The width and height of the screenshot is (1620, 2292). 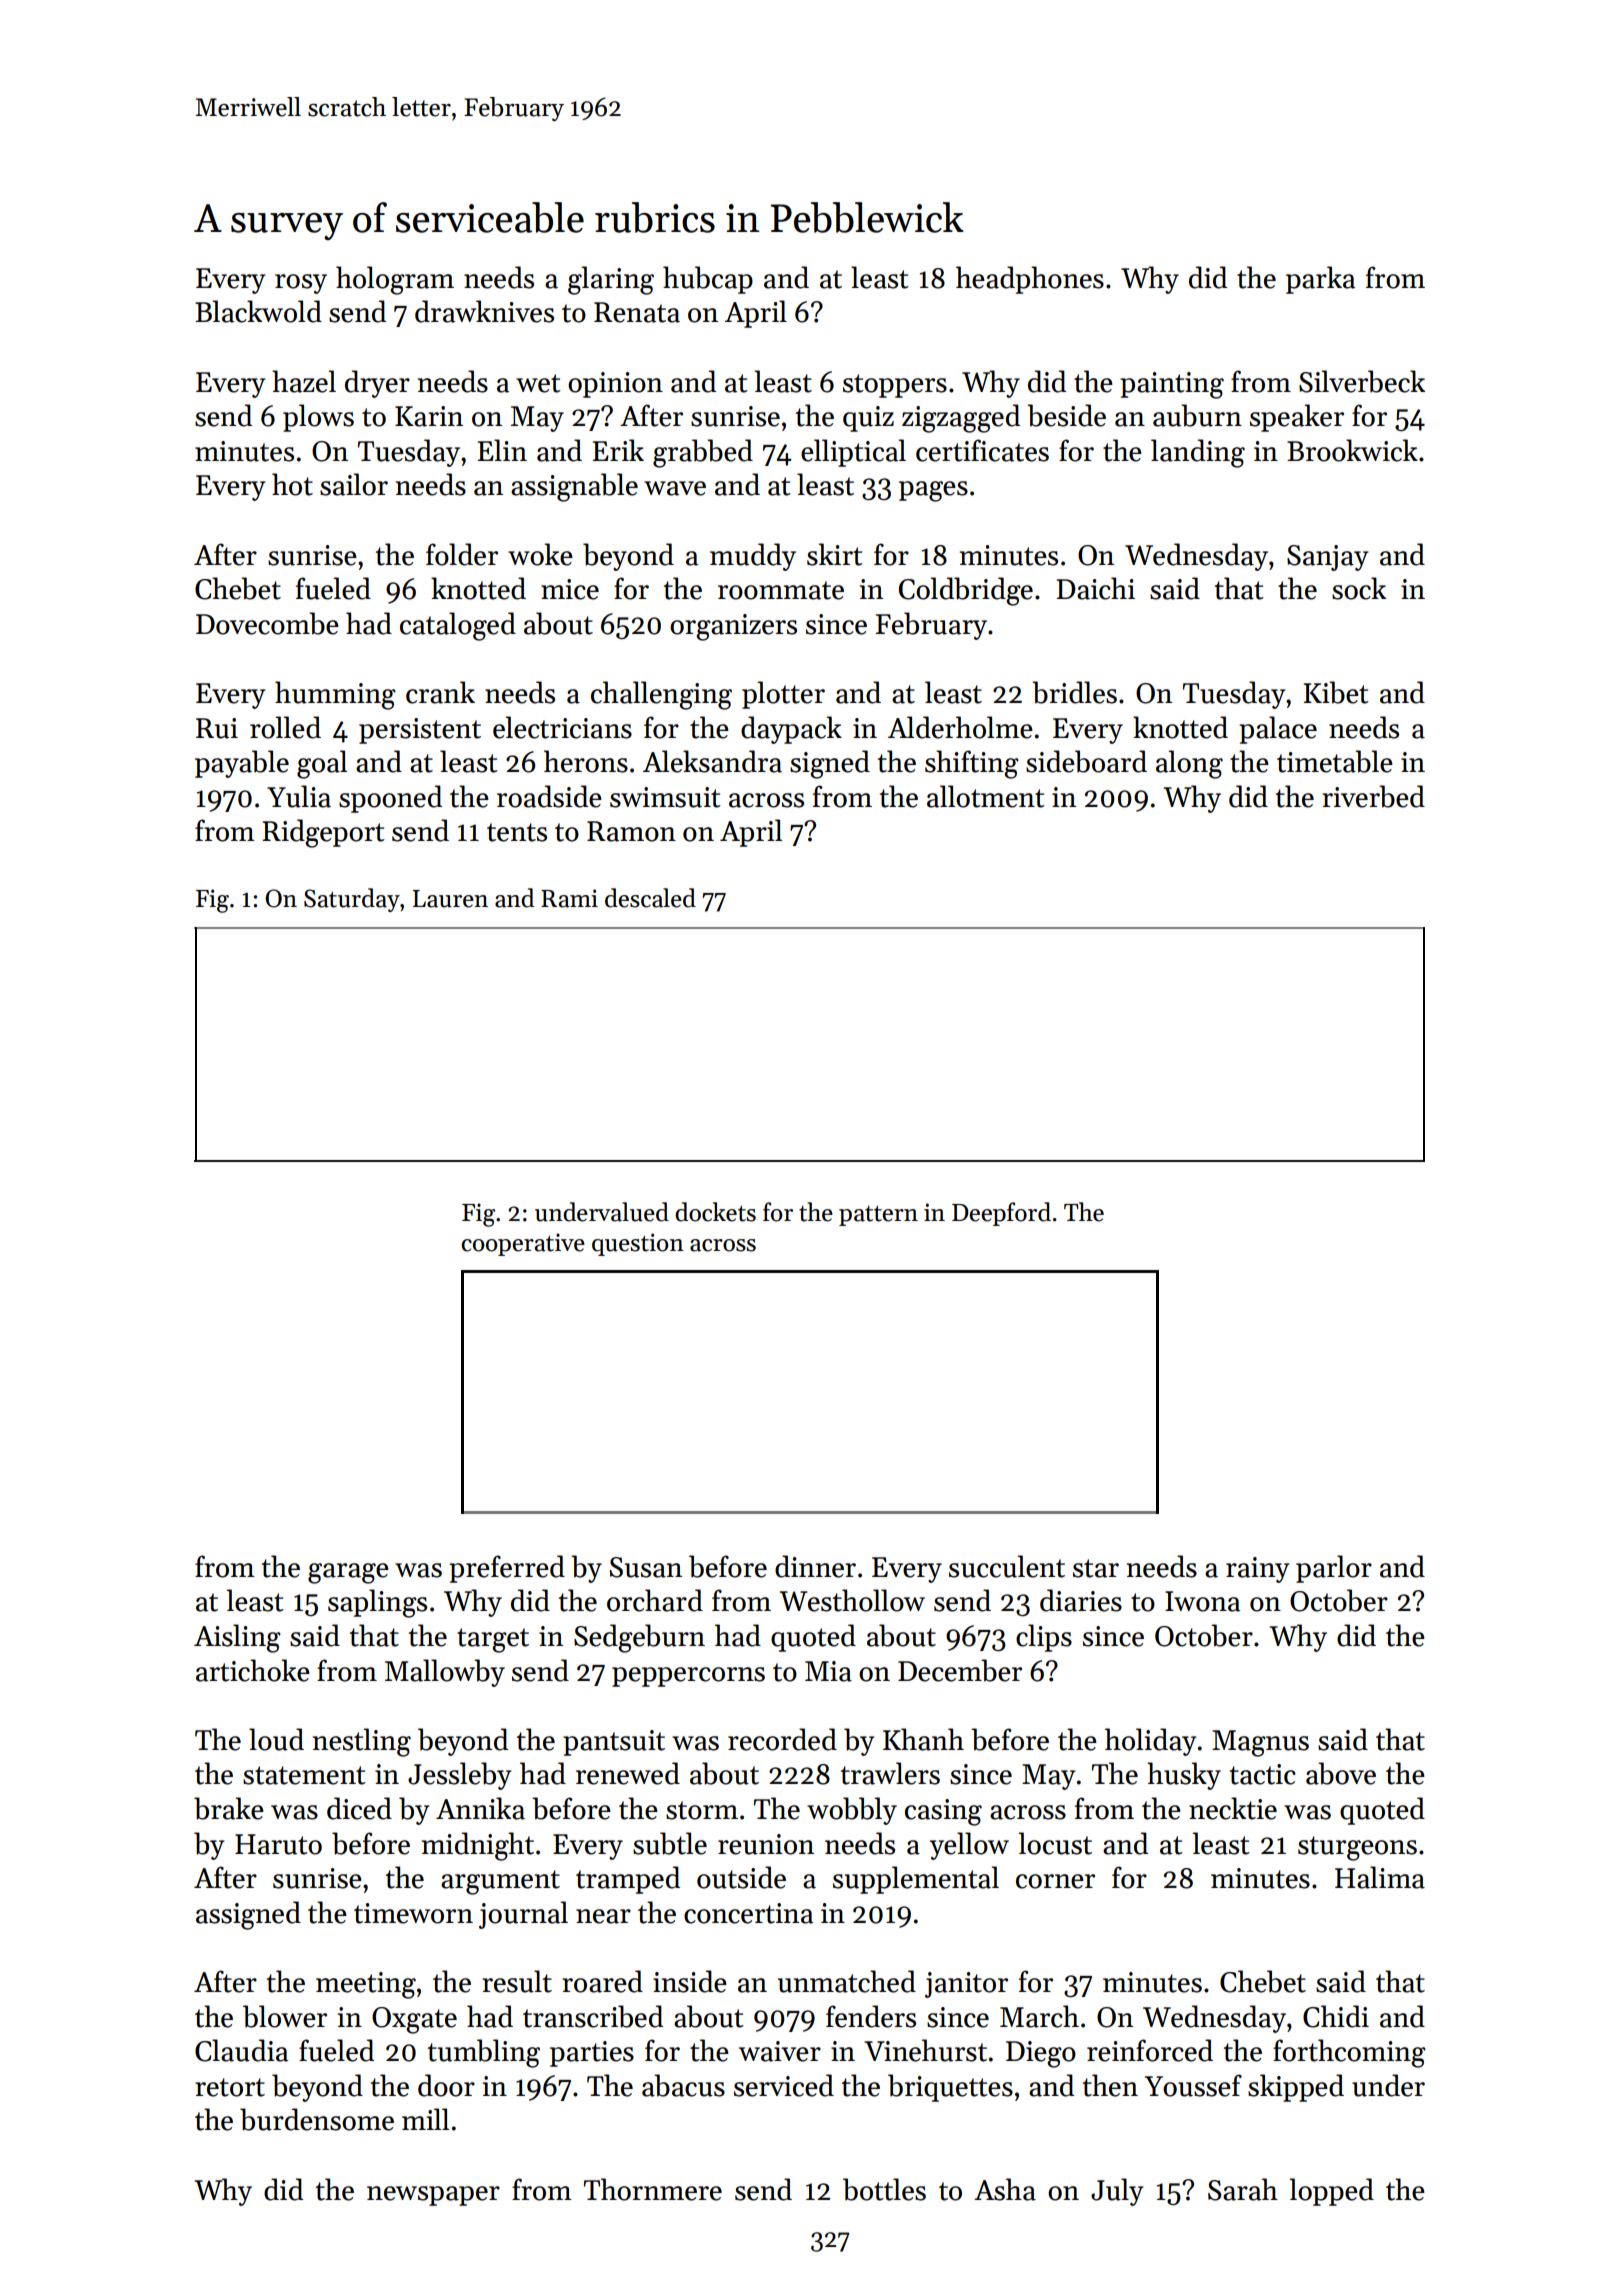 I want to click on cooperative, so click(x=523, y=1244).
